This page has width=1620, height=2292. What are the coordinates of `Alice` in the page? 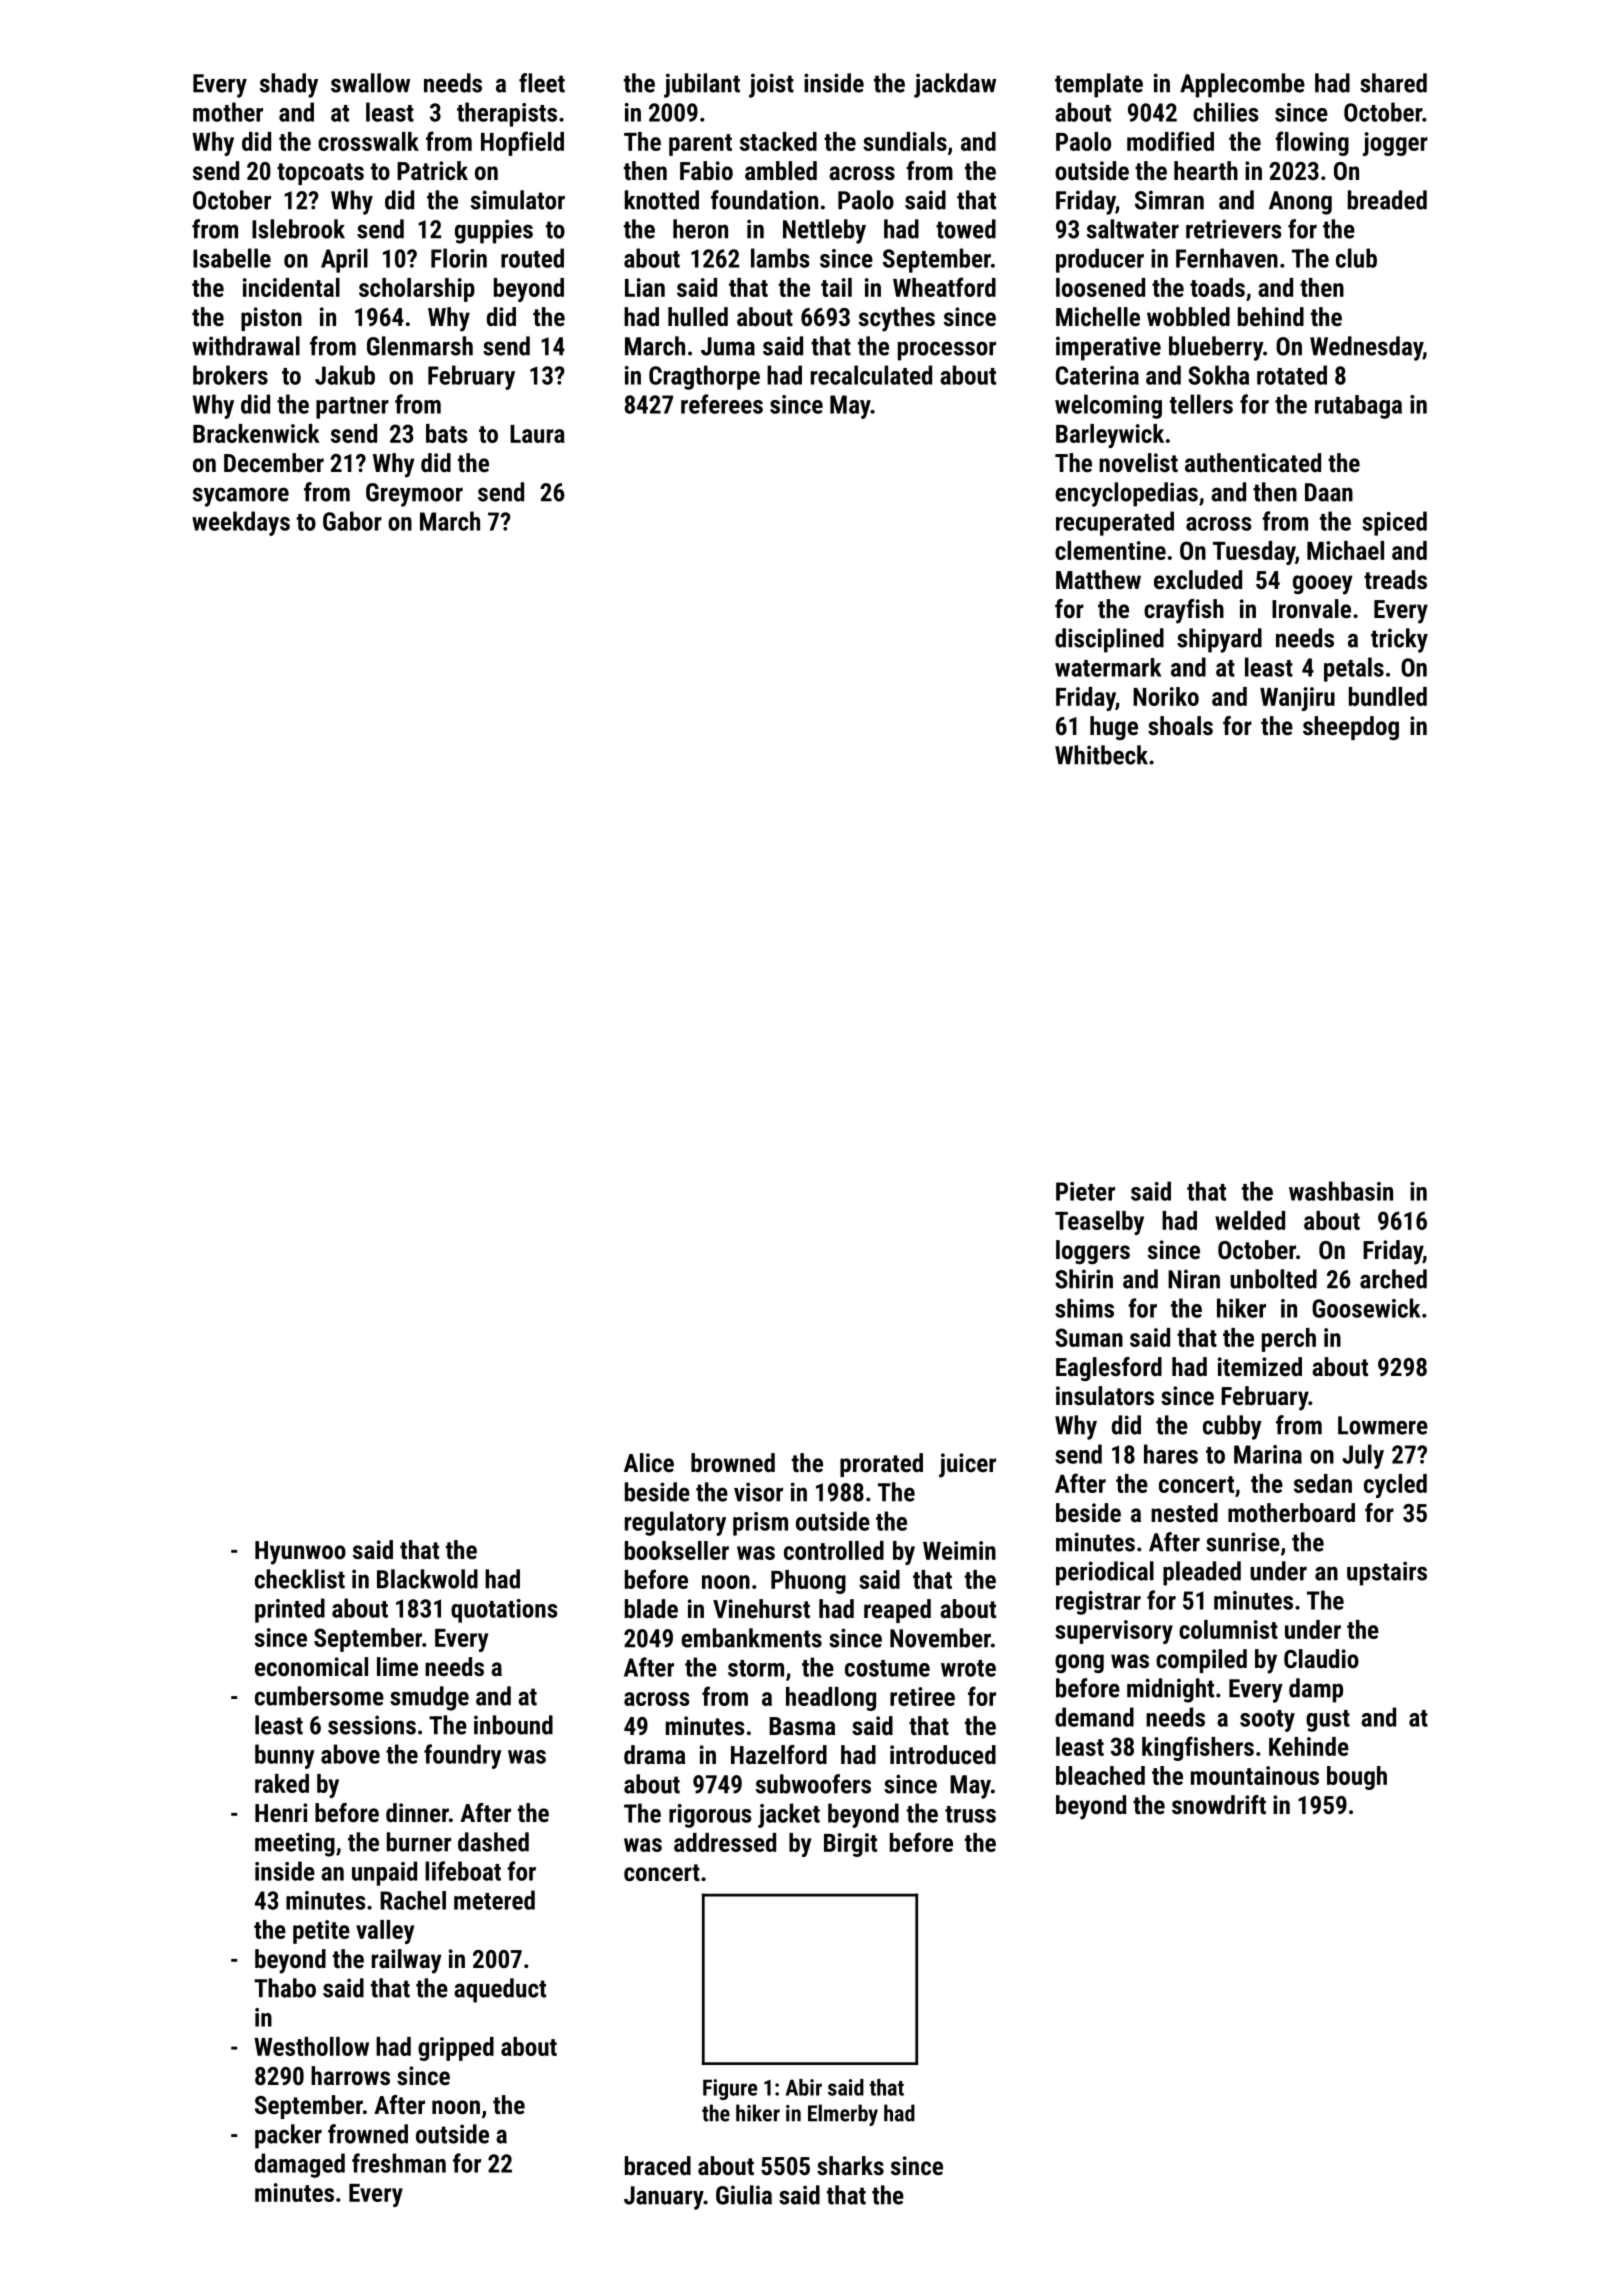 It's located at (649, 1462).
